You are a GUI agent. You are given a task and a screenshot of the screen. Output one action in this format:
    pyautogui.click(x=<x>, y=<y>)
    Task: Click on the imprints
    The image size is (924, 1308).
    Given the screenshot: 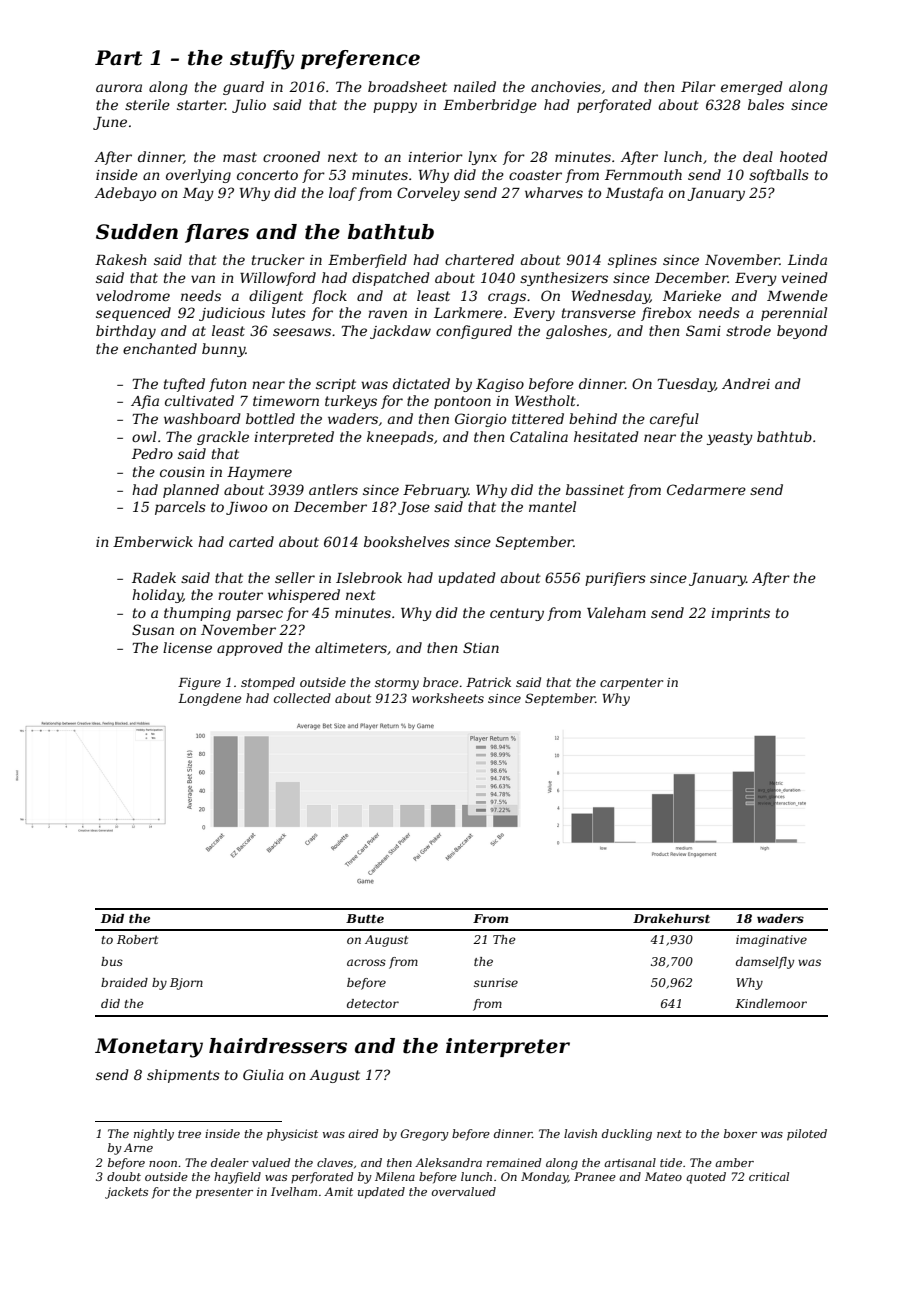 What is the action you would take?
    pyautogui.click(x=740, y=614)
